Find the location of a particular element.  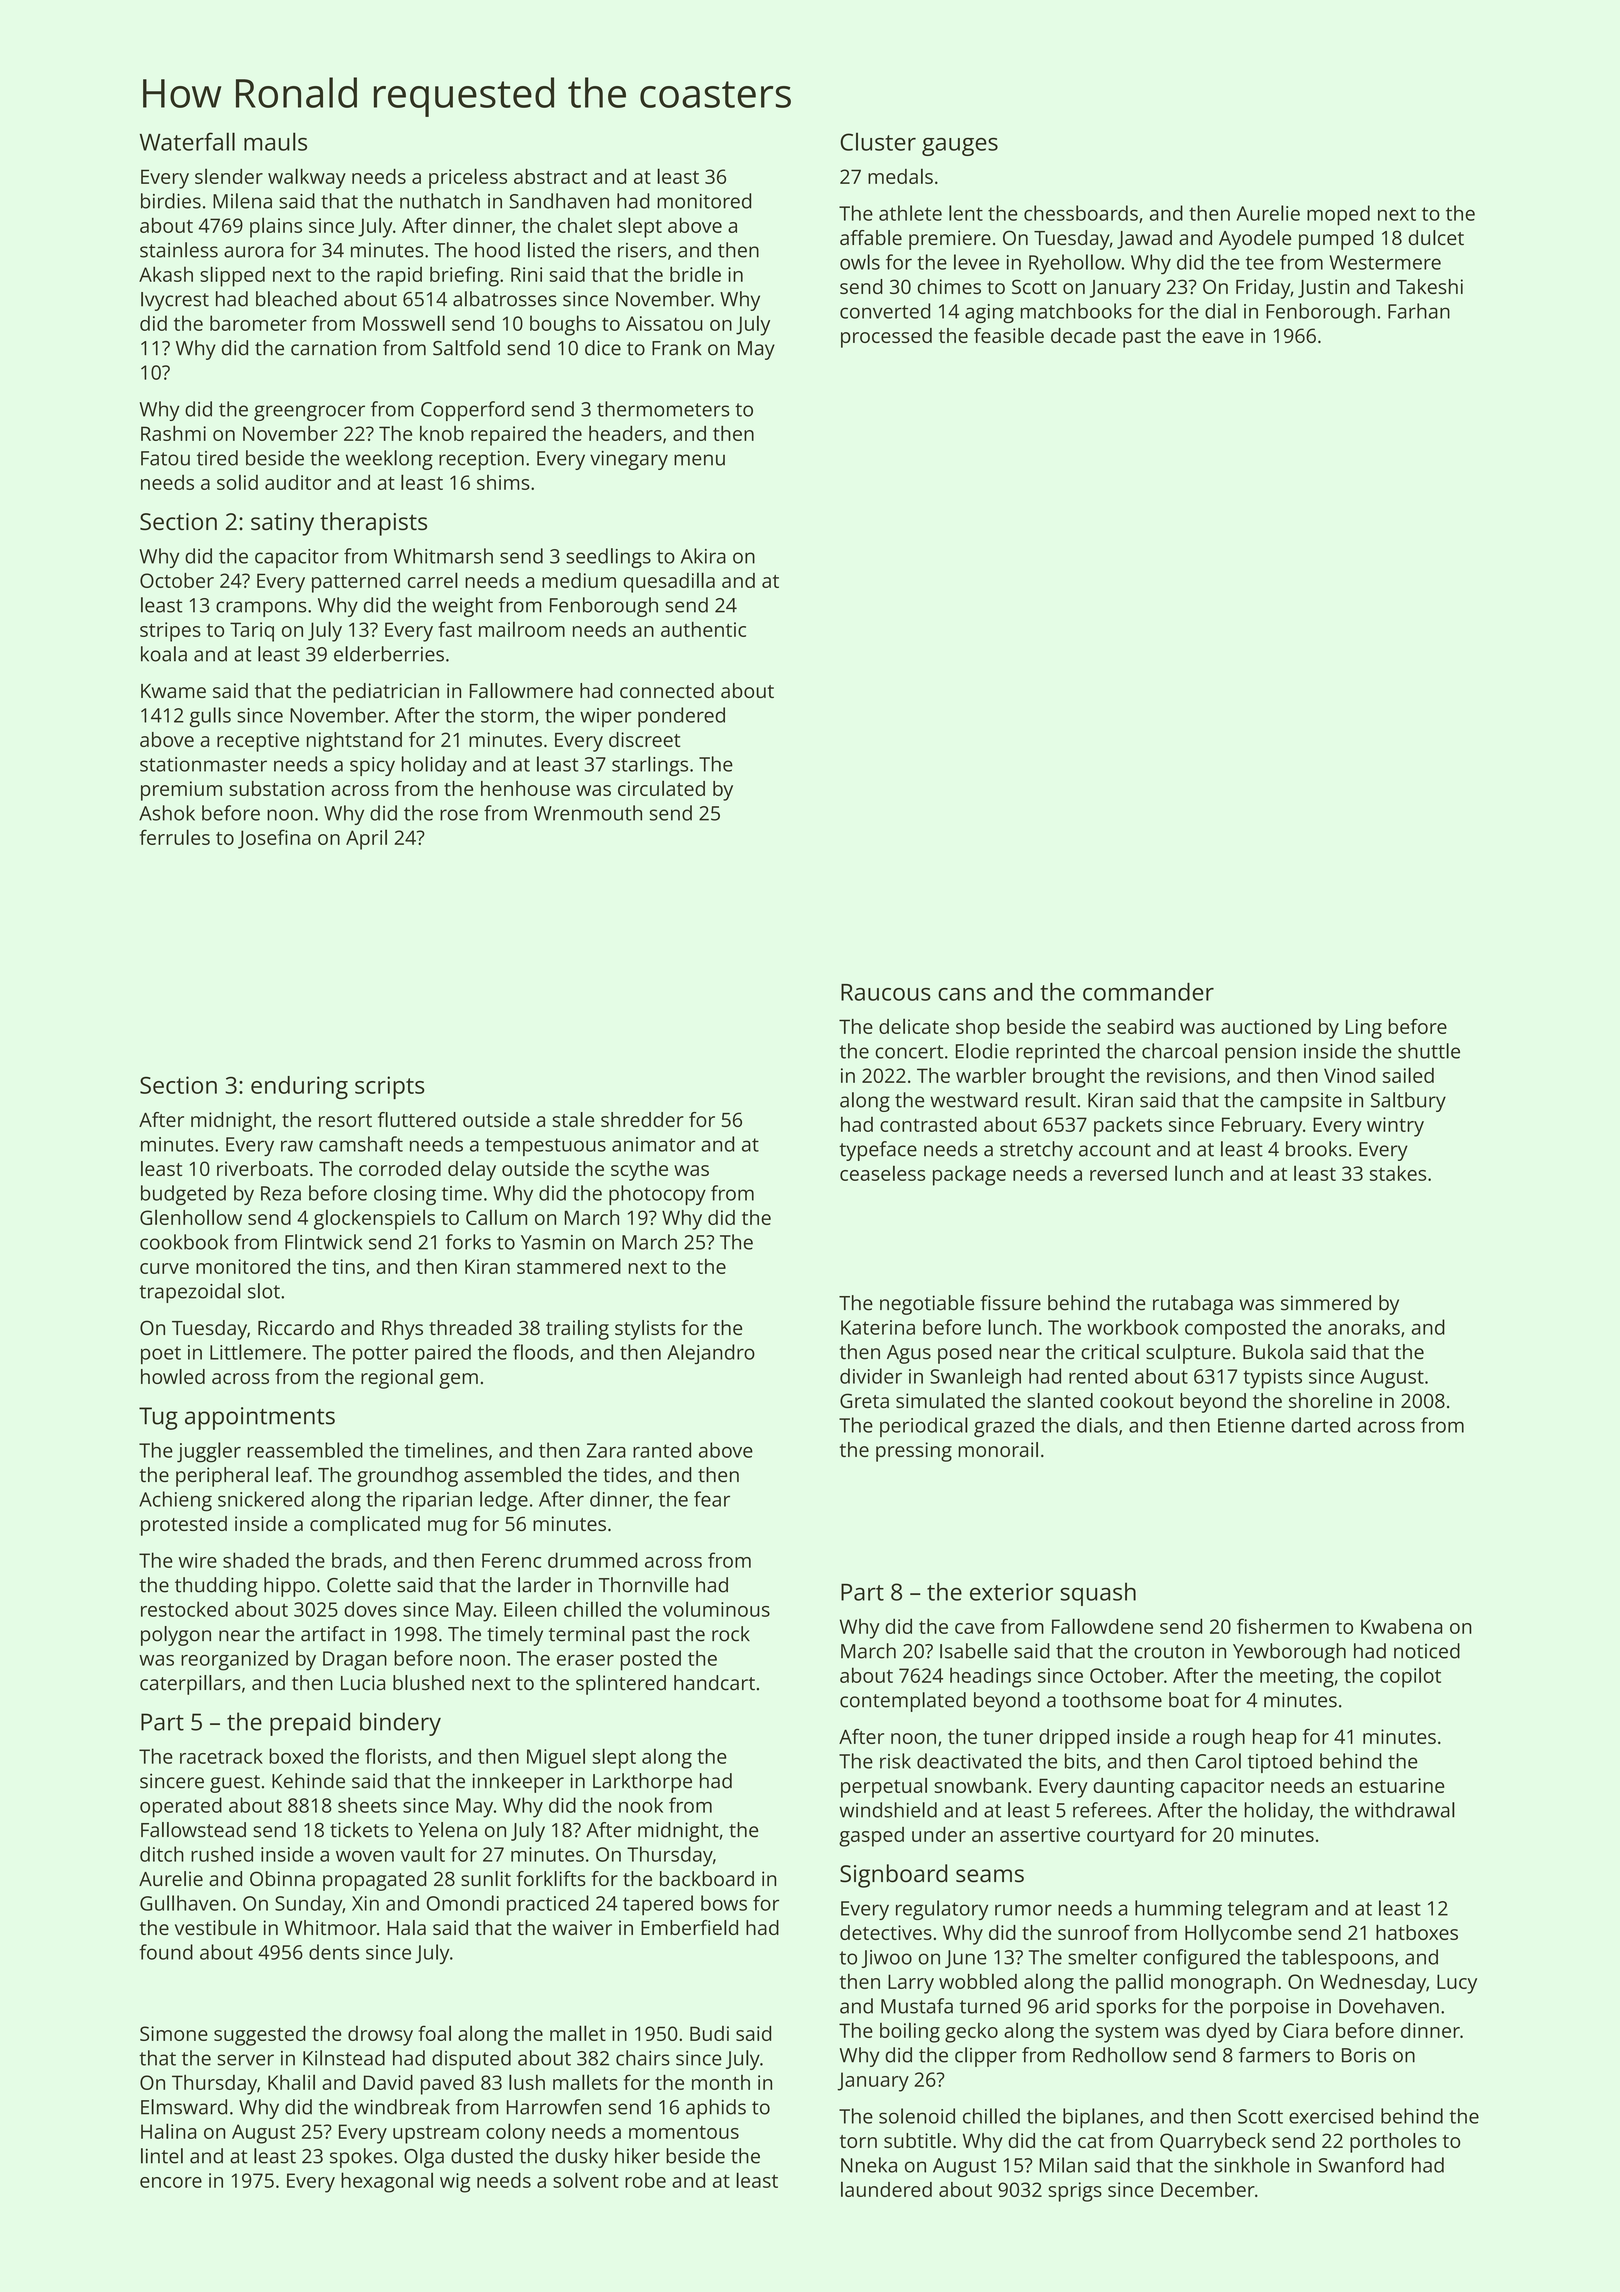

eave is located at coordinates (1223, 337).
